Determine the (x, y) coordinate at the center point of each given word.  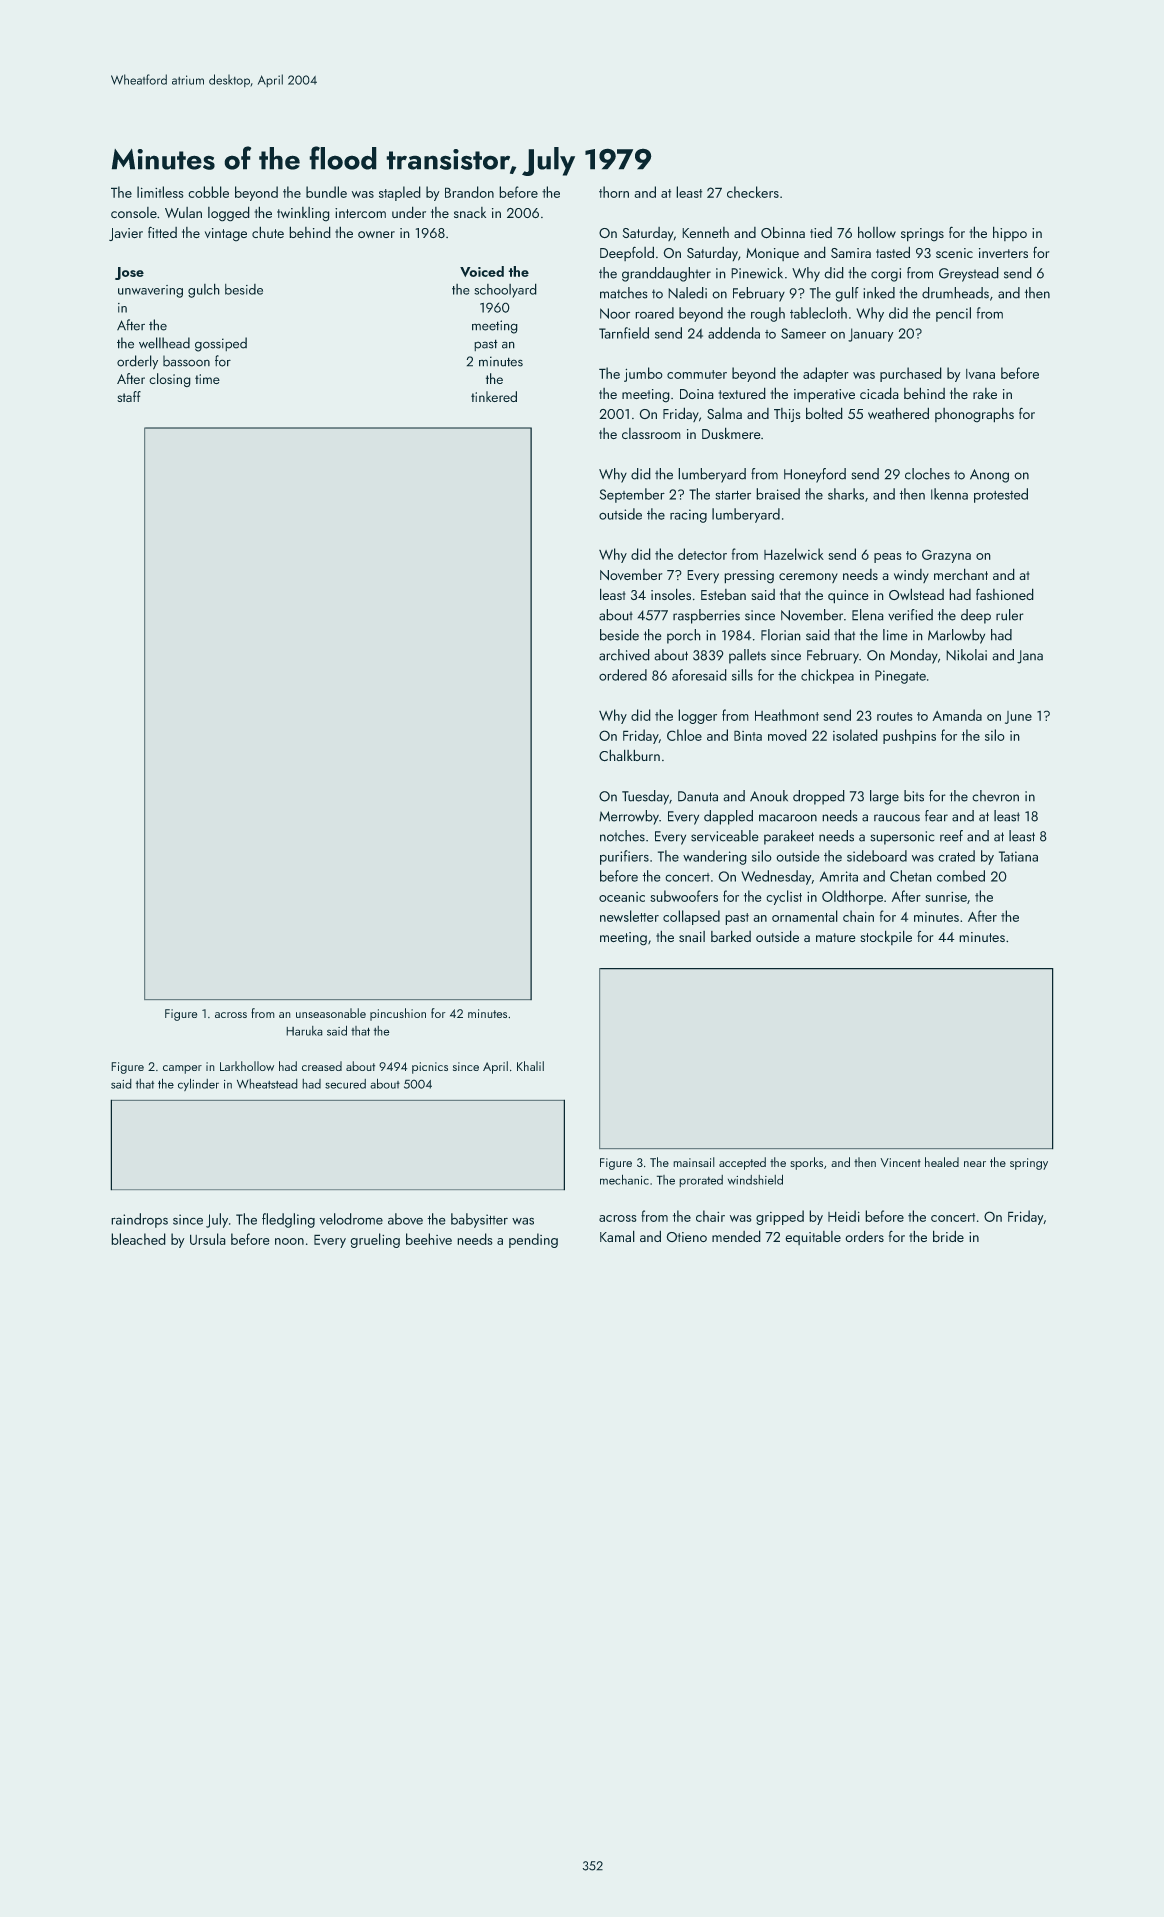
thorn (614, 192)
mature (836, 937)
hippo (1010, 233)
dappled (728, 817)
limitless (160, 192)
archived (624, 655)
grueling (375, 1240)
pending (533, 1240)
